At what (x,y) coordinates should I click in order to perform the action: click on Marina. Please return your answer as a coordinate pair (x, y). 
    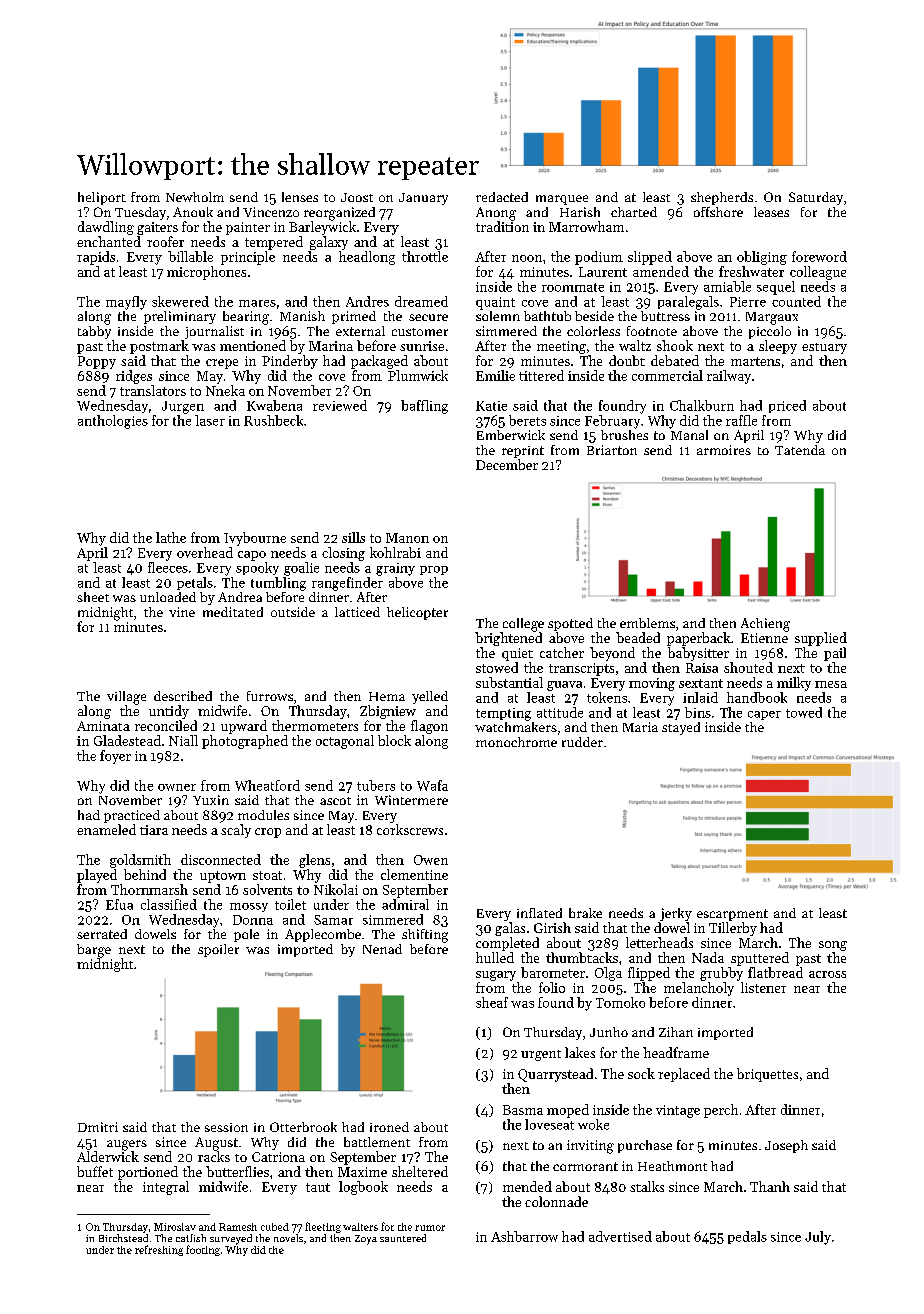
    Looking at the image, I should click on (331, 346).
